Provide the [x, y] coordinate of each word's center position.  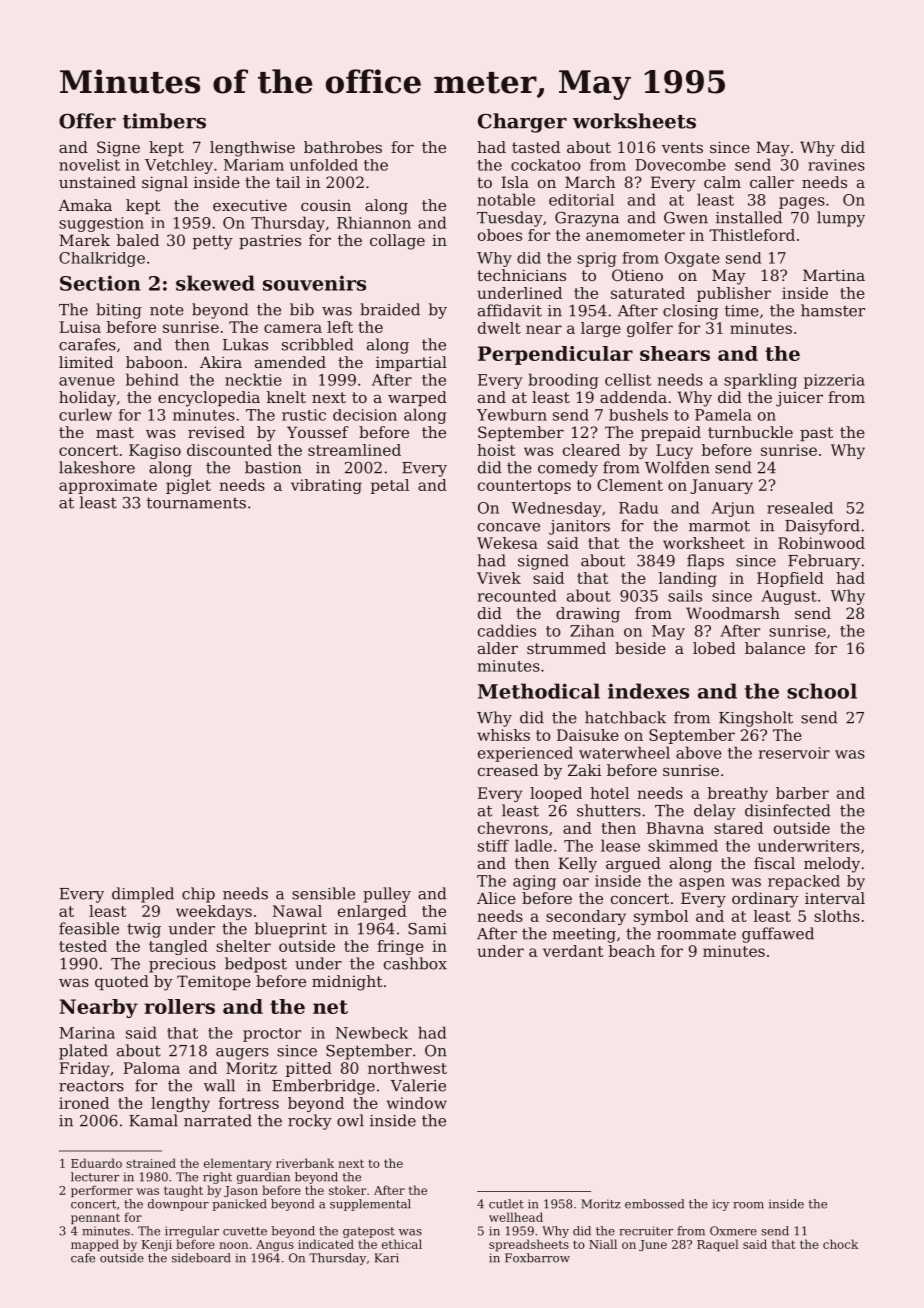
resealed [800, 508]
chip [198, 895]
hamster [833, 310]
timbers [164, 121]
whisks [503, 735]
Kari [386, 1258]
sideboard [201, 1258]
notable [506, 199]
